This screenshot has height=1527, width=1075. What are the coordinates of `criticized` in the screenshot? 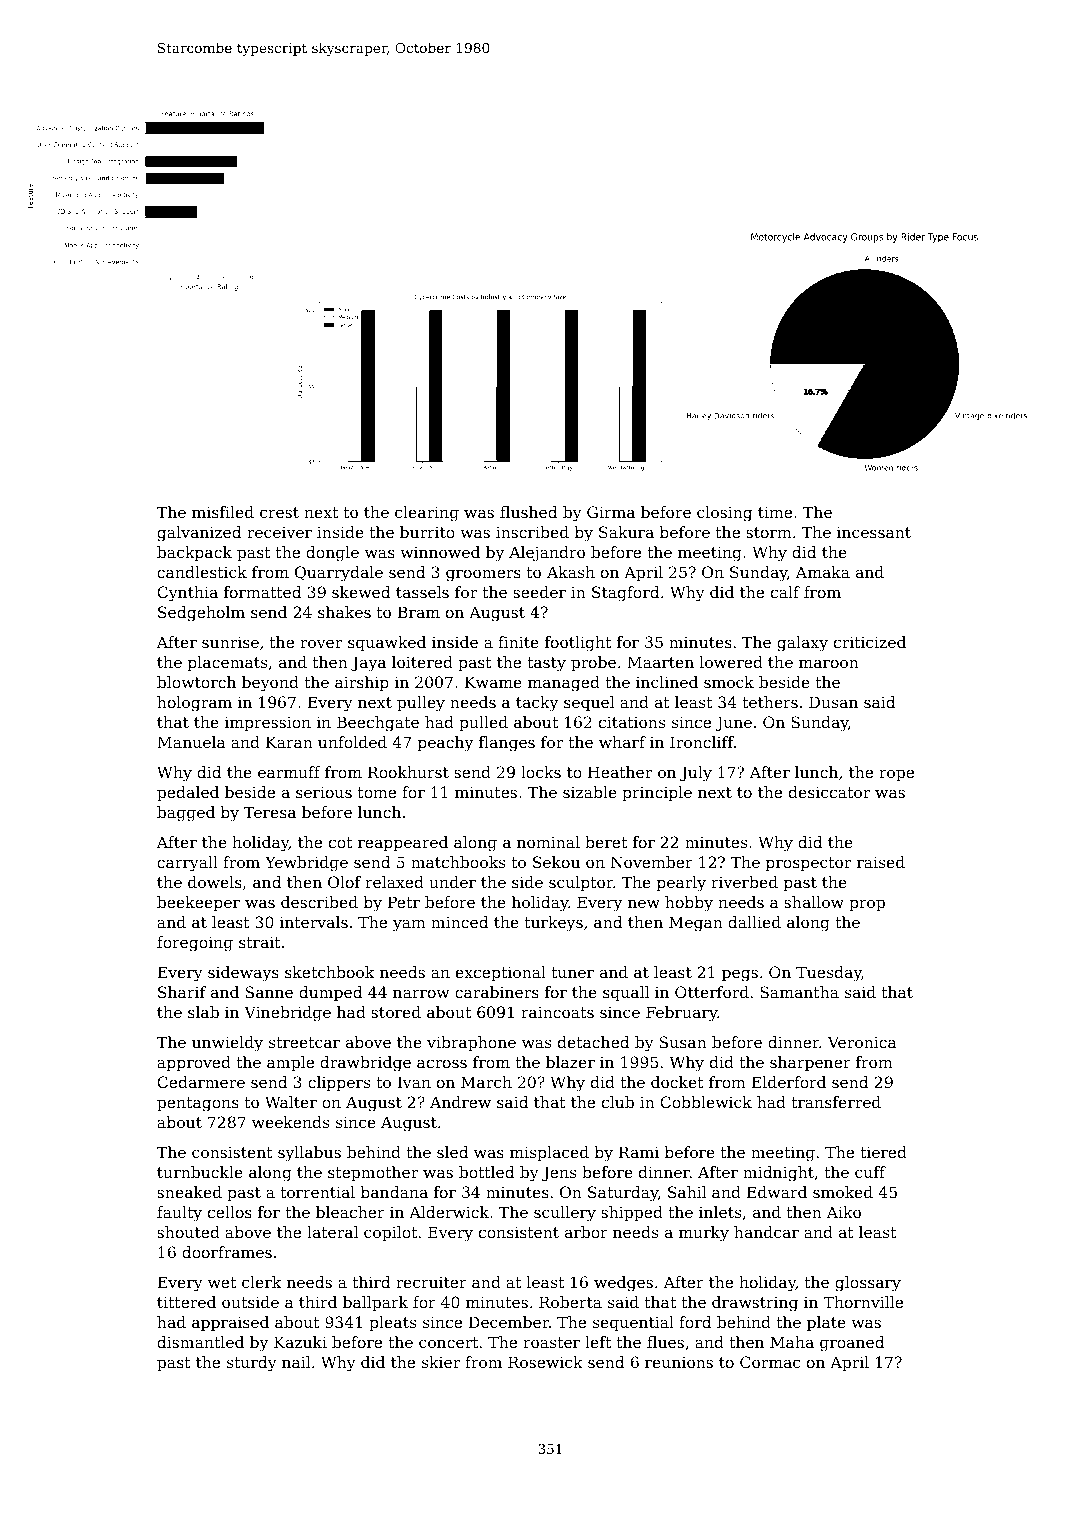 It's located at (870, 642).
